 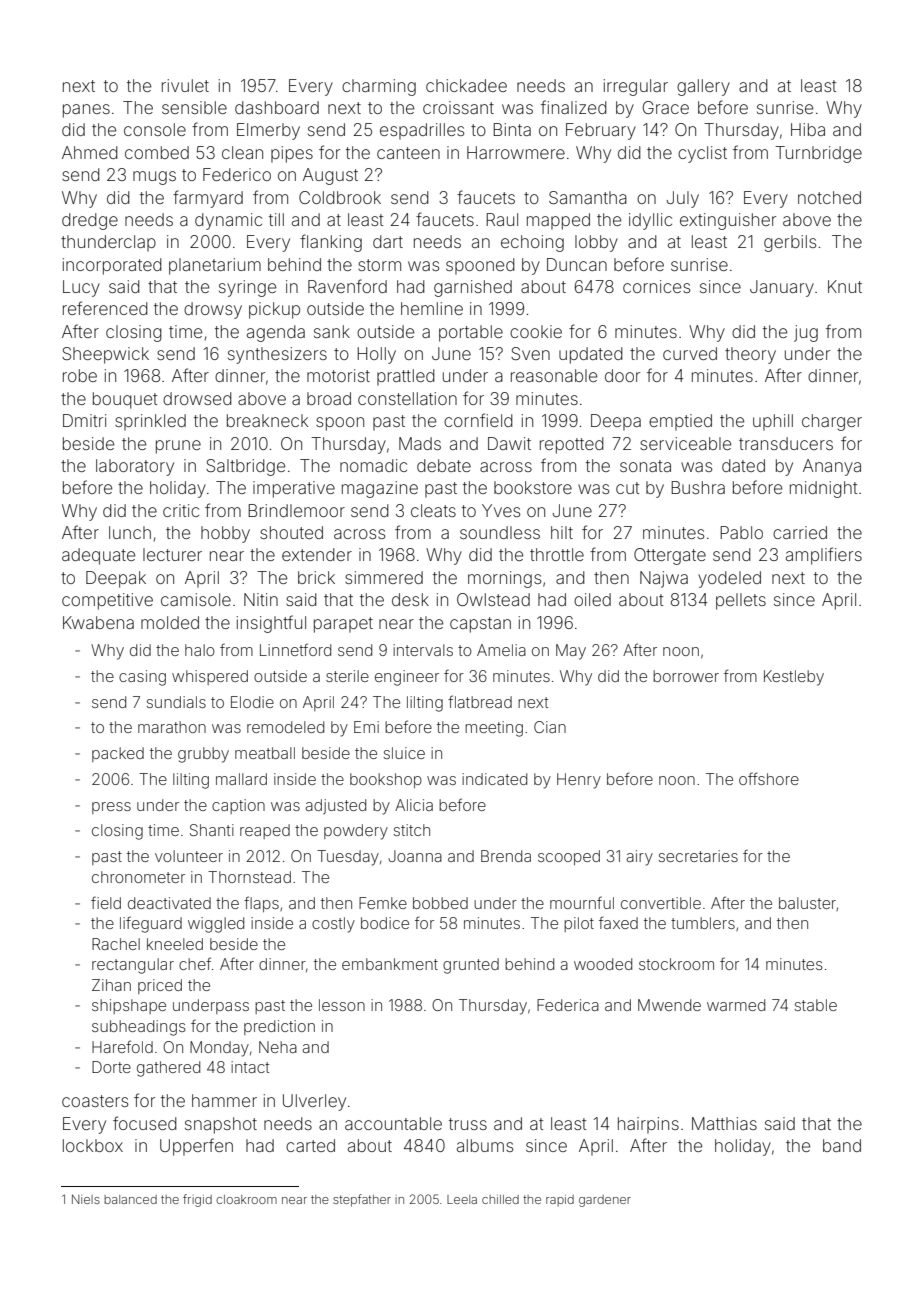 What do you see at coordinates (347, 676) in the image?
I see `sterile` at bounding box center [347, 676].
